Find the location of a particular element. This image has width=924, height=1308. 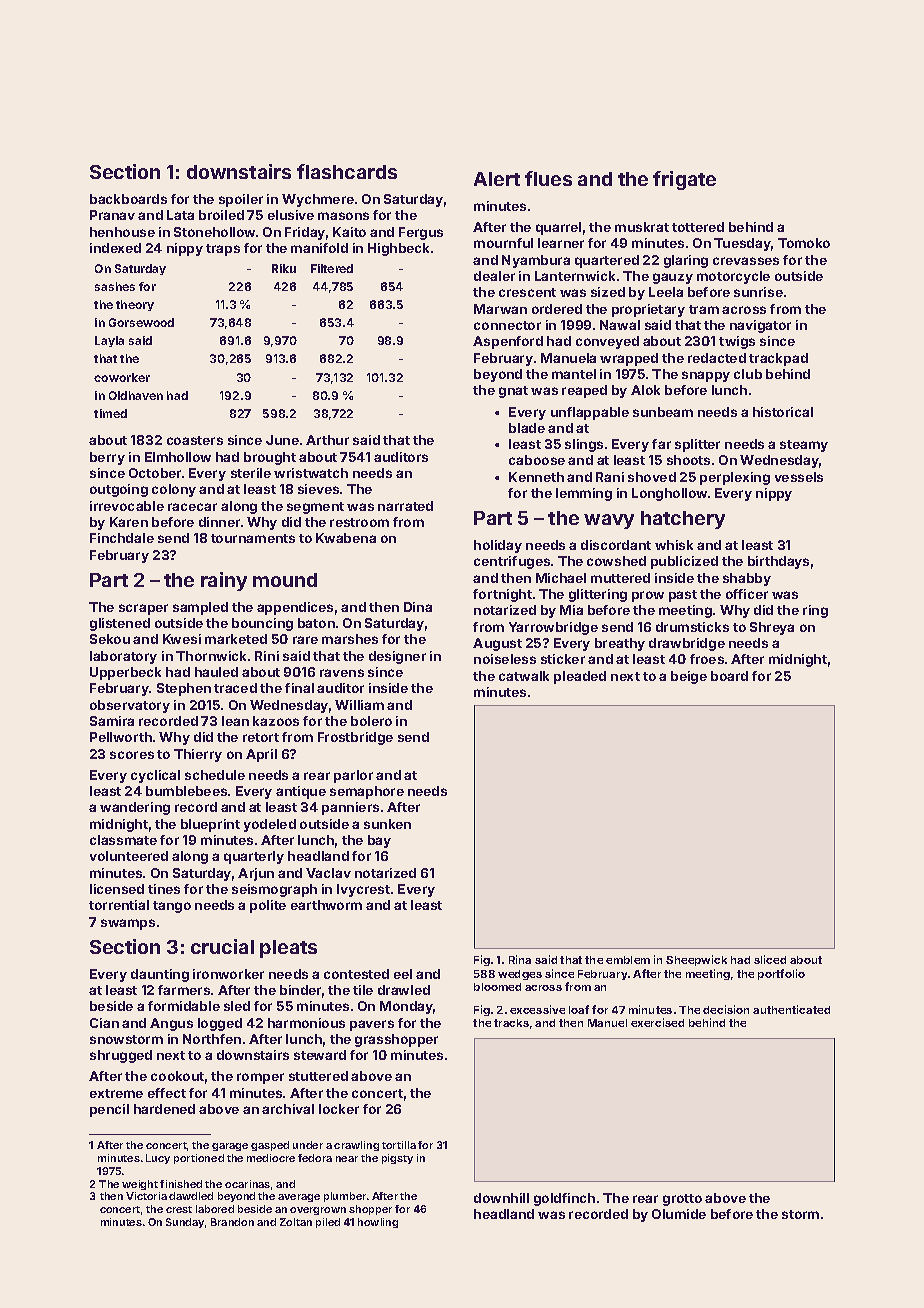

crucial is located at coordinates (222, 946).
